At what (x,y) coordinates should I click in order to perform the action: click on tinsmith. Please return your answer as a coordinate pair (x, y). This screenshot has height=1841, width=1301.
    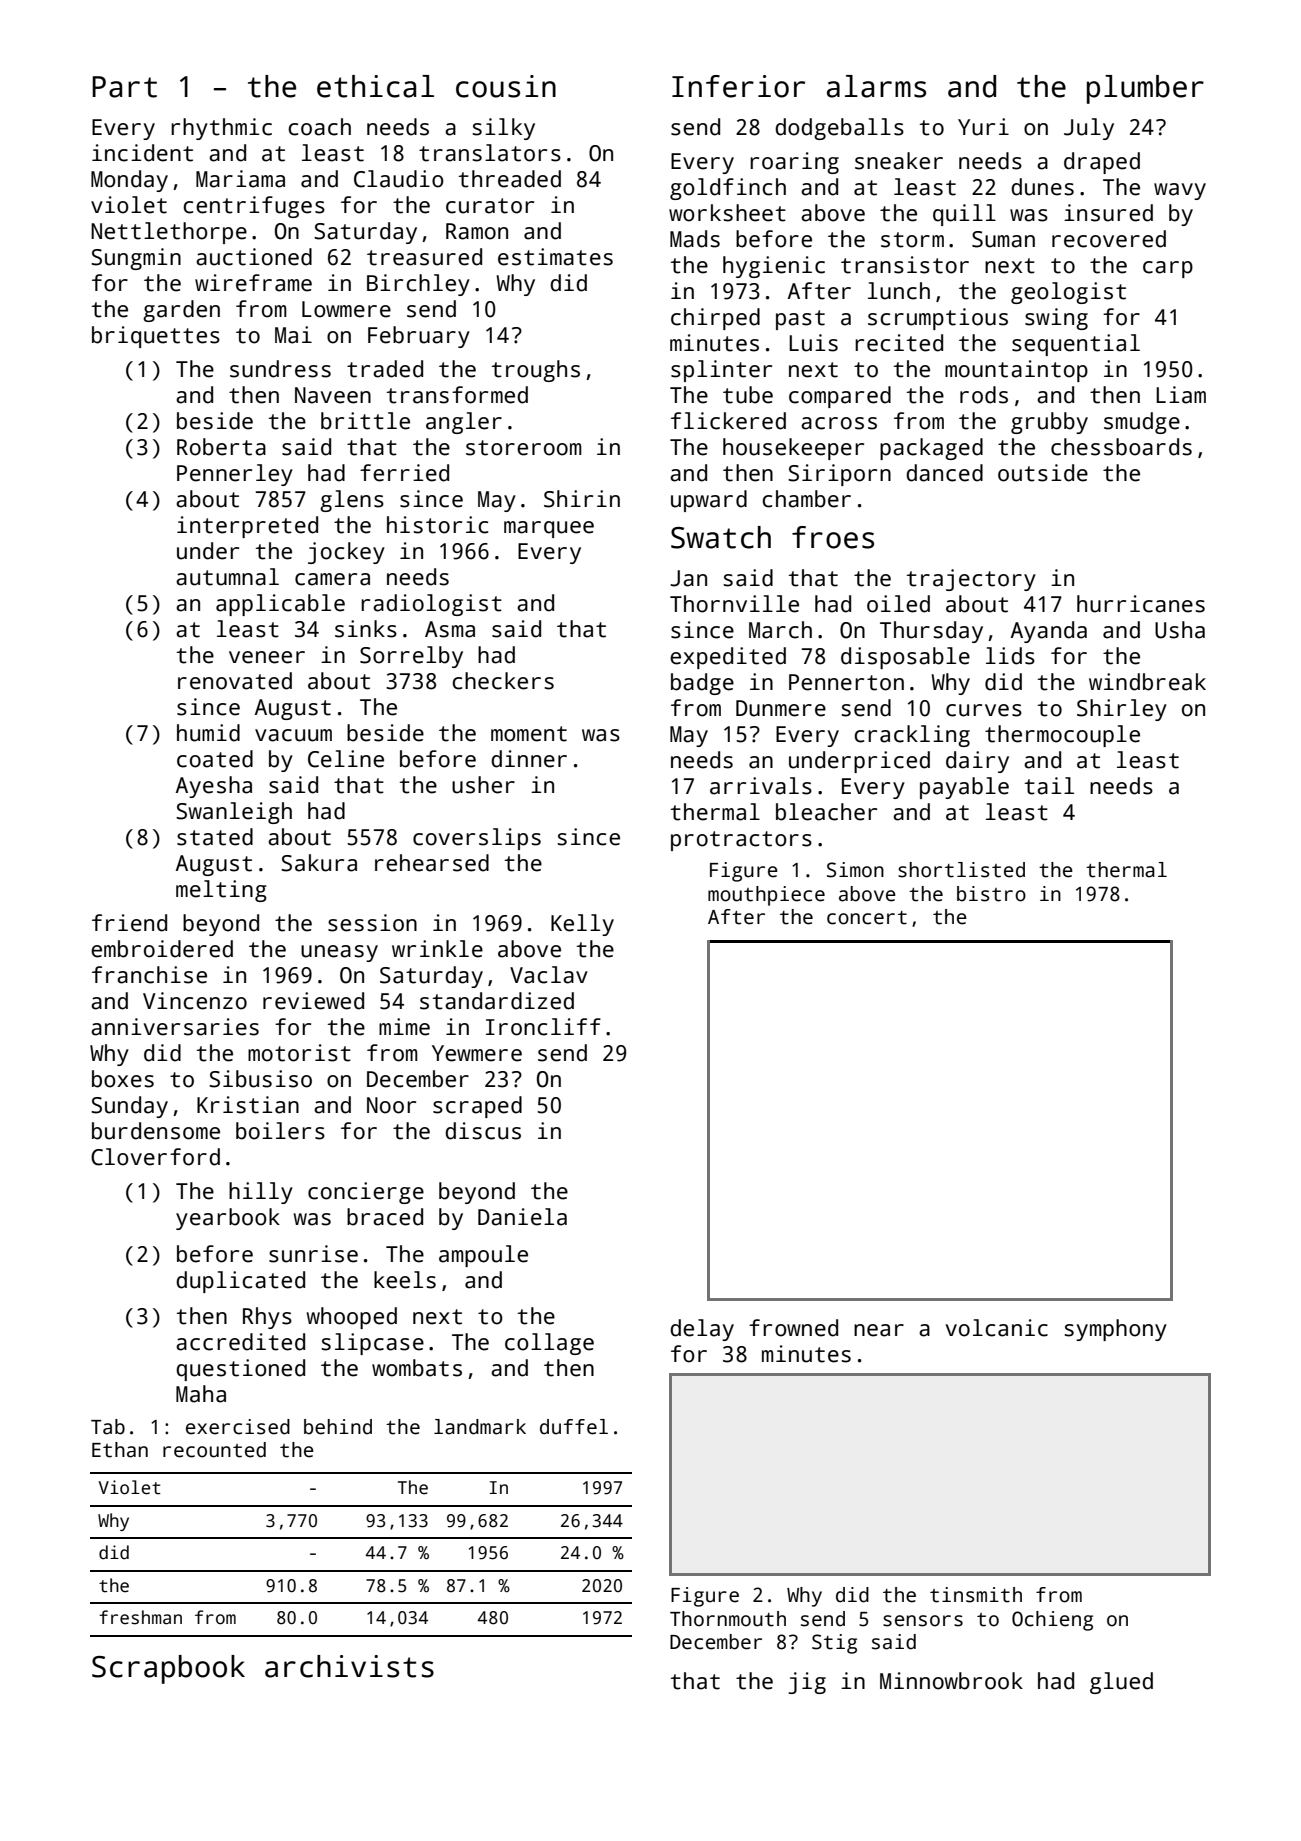
    Looking at the image, I should click on (976, 1595).
